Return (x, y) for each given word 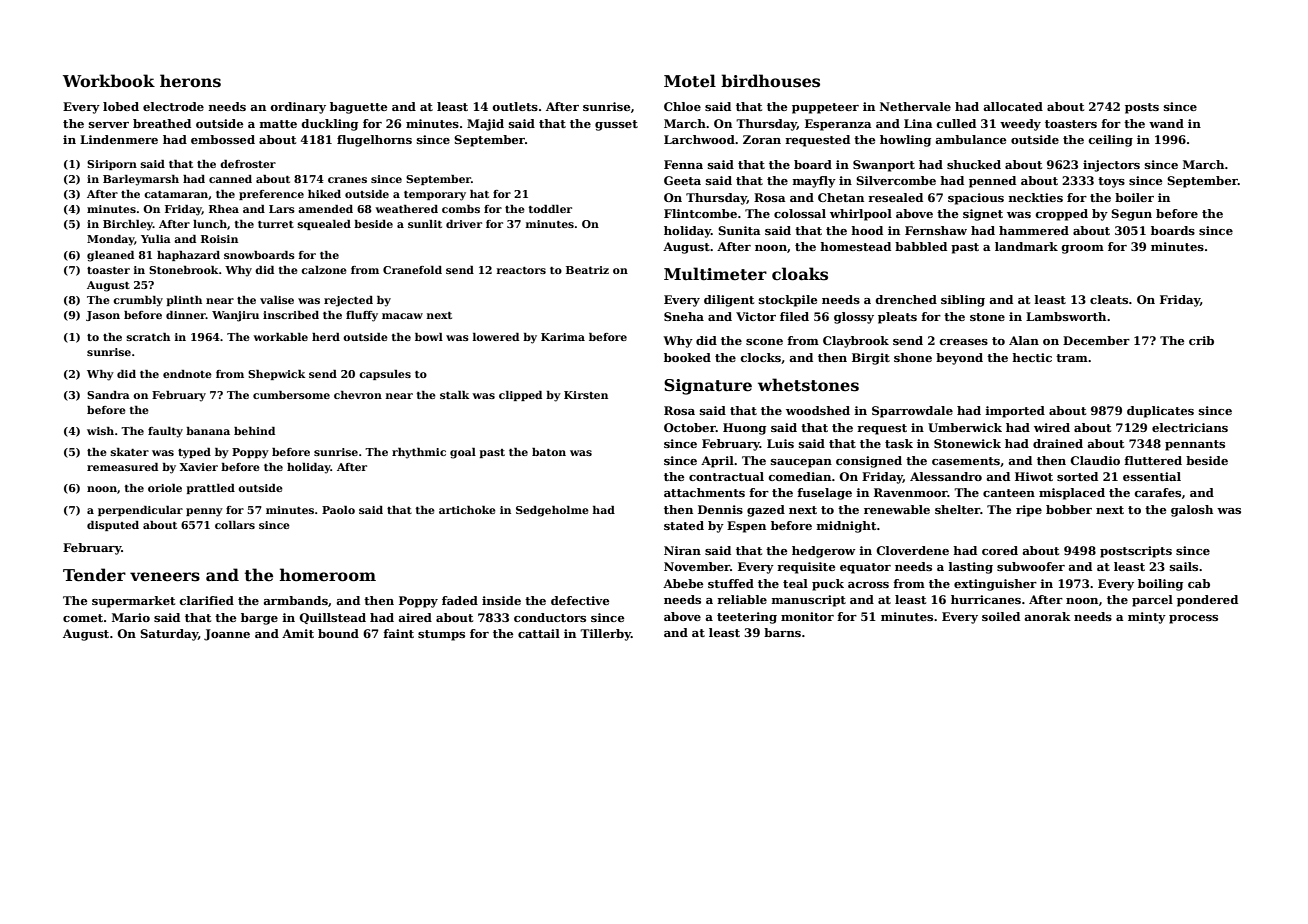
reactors (521, 270)
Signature (708, 387)
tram (1072, 358)
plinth (184, 301)
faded (460, 600)
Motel (690, 81)
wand (1166, 123)
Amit (298, 633)
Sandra (108, 395)
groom (1083, 249)
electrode (173, 106)
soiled (1001, 616)
